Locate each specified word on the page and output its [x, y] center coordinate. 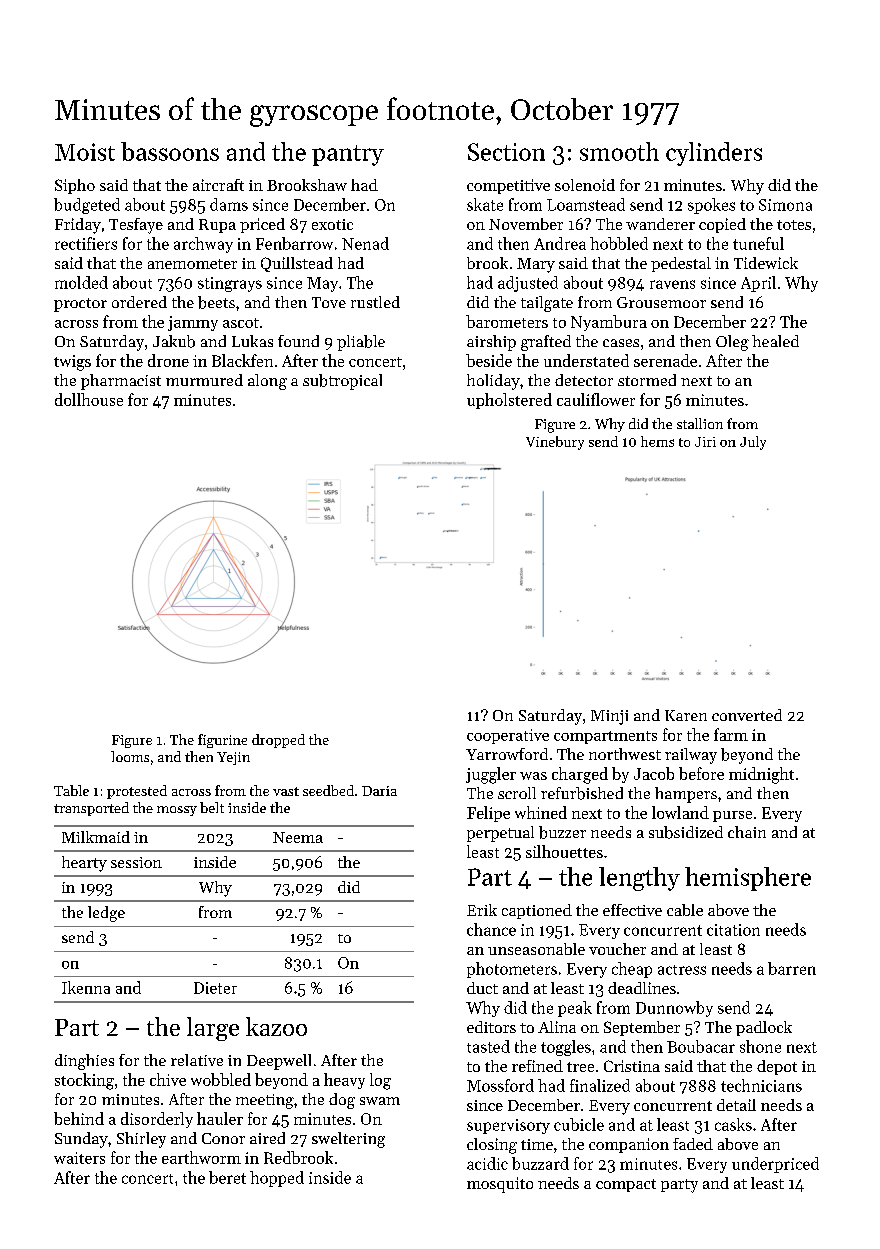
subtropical [342, 382]
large [213, 1029]
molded [81, 282]
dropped [278, 741]
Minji [609, 717]
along [267, 382]
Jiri [705, 442]
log [380, 1081]
